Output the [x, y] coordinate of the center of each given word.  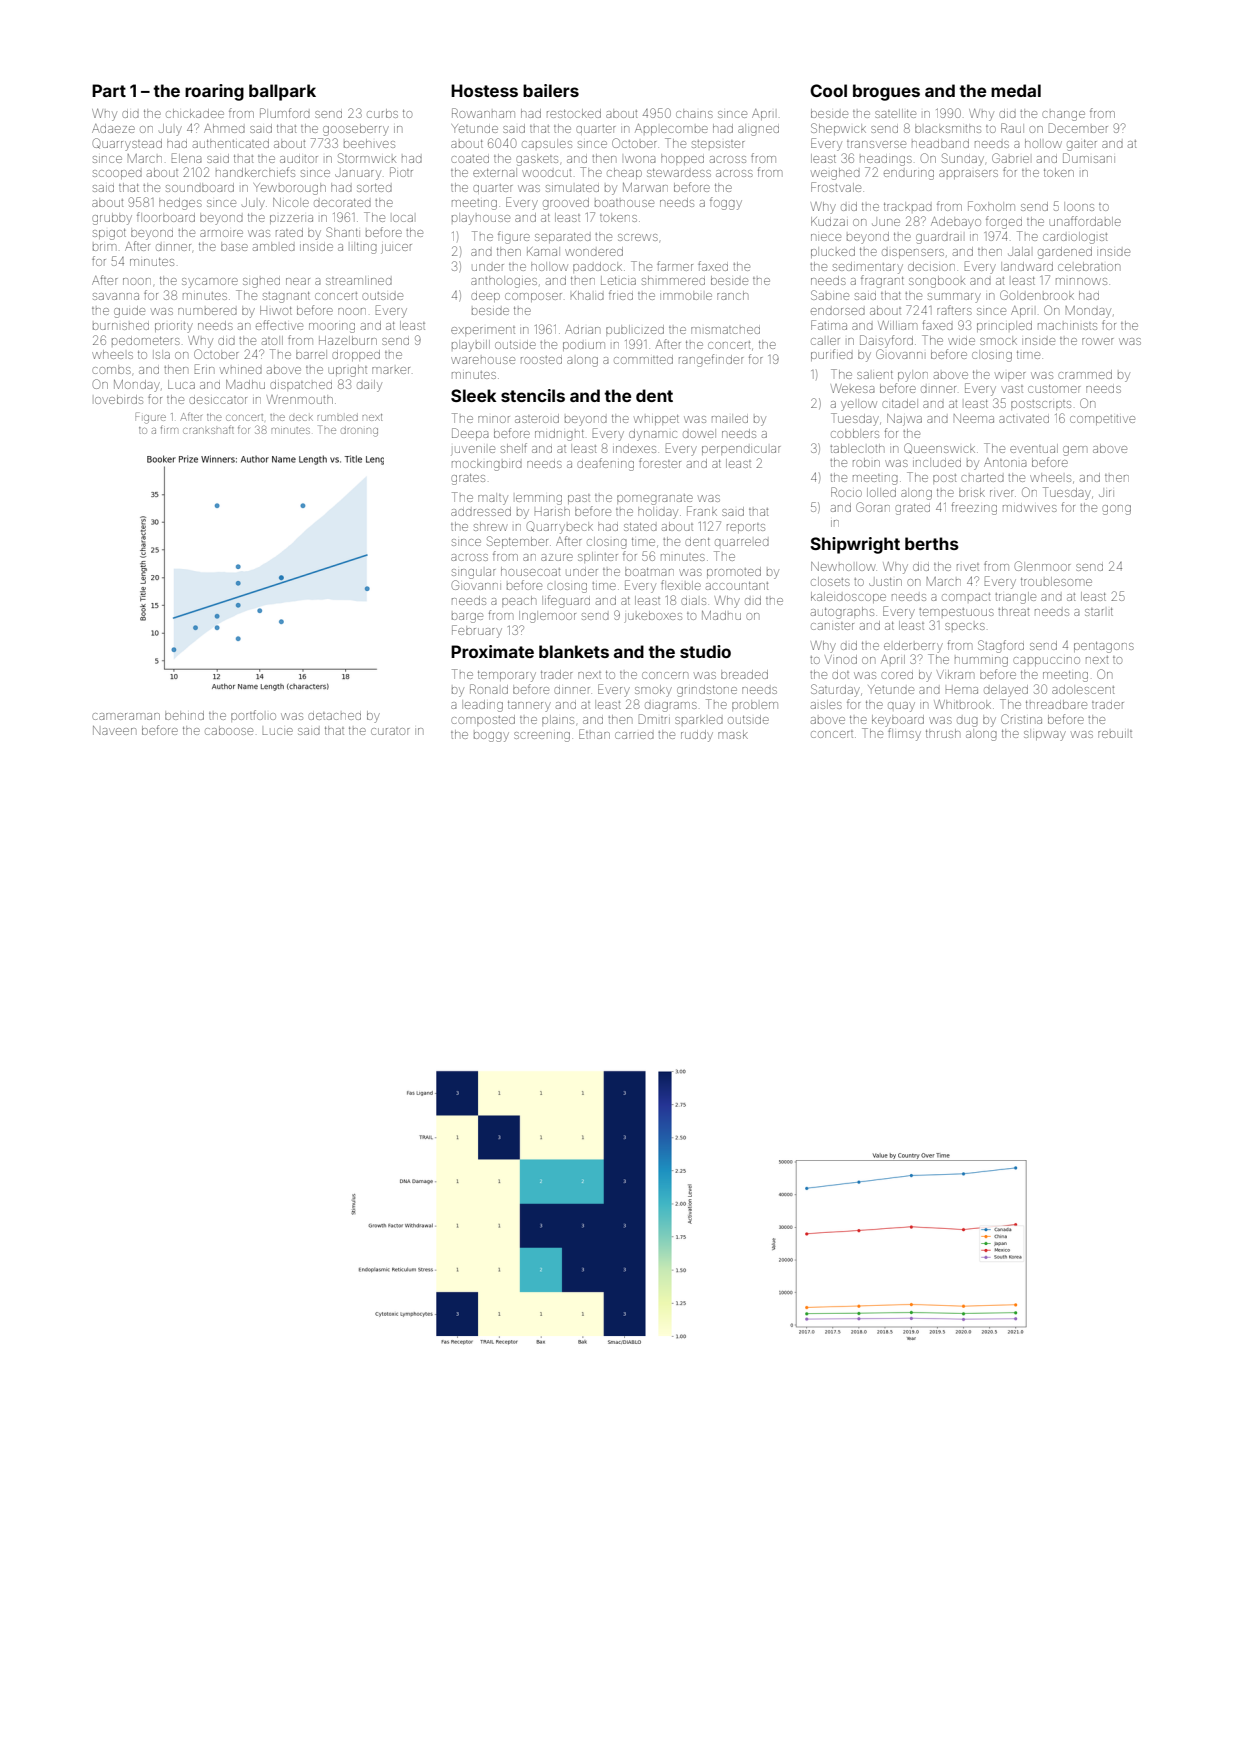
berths [932, 543]
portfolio [253, 716]
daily [369, 386]
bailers [551, 90]
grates [468, 479]
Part [109, 90]
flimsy [904, 734]
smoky [653, 691]
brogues [886, 92]
